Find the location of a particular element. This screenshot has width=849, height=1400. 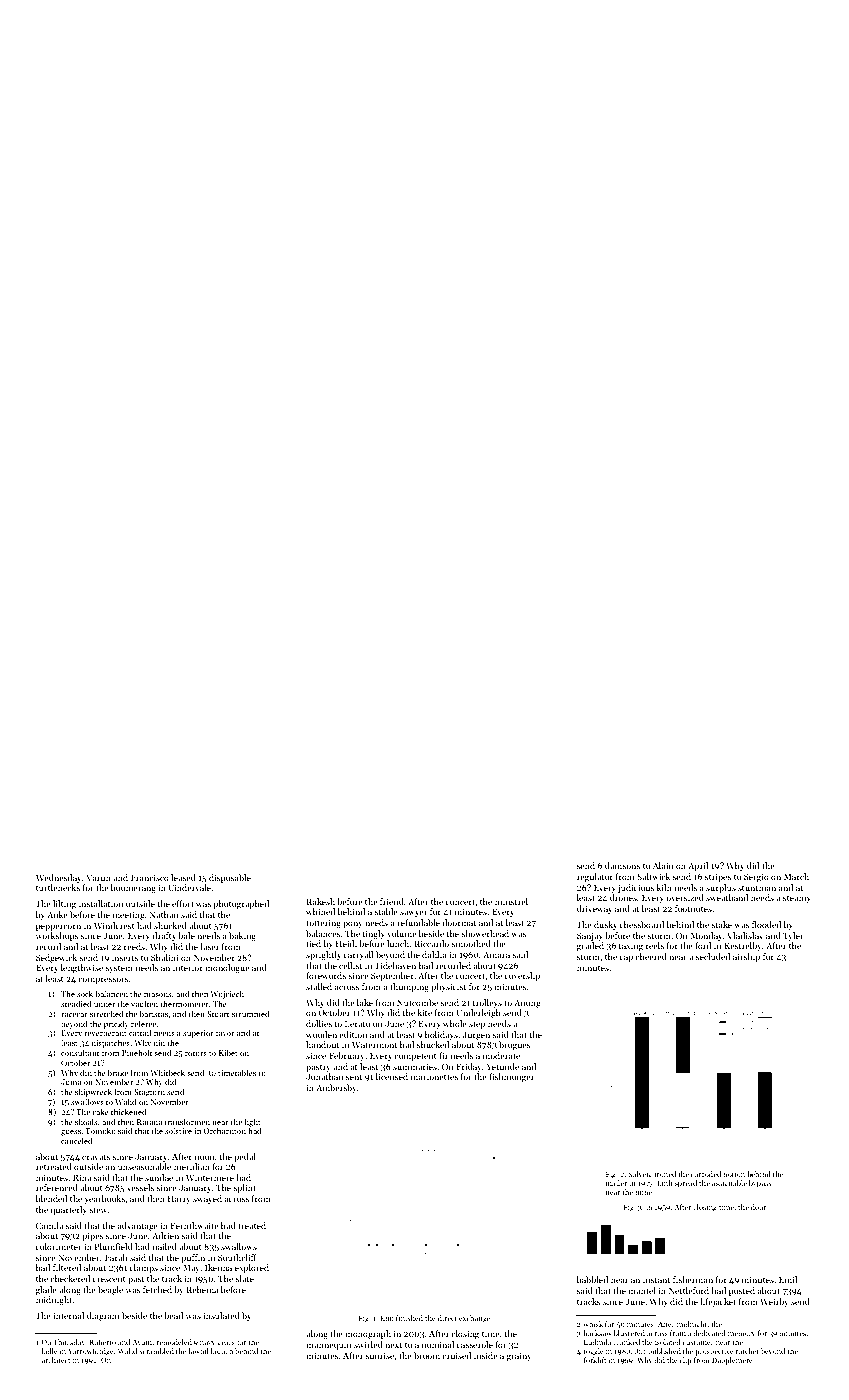

cravats is located at coordinates (96, 1157).
